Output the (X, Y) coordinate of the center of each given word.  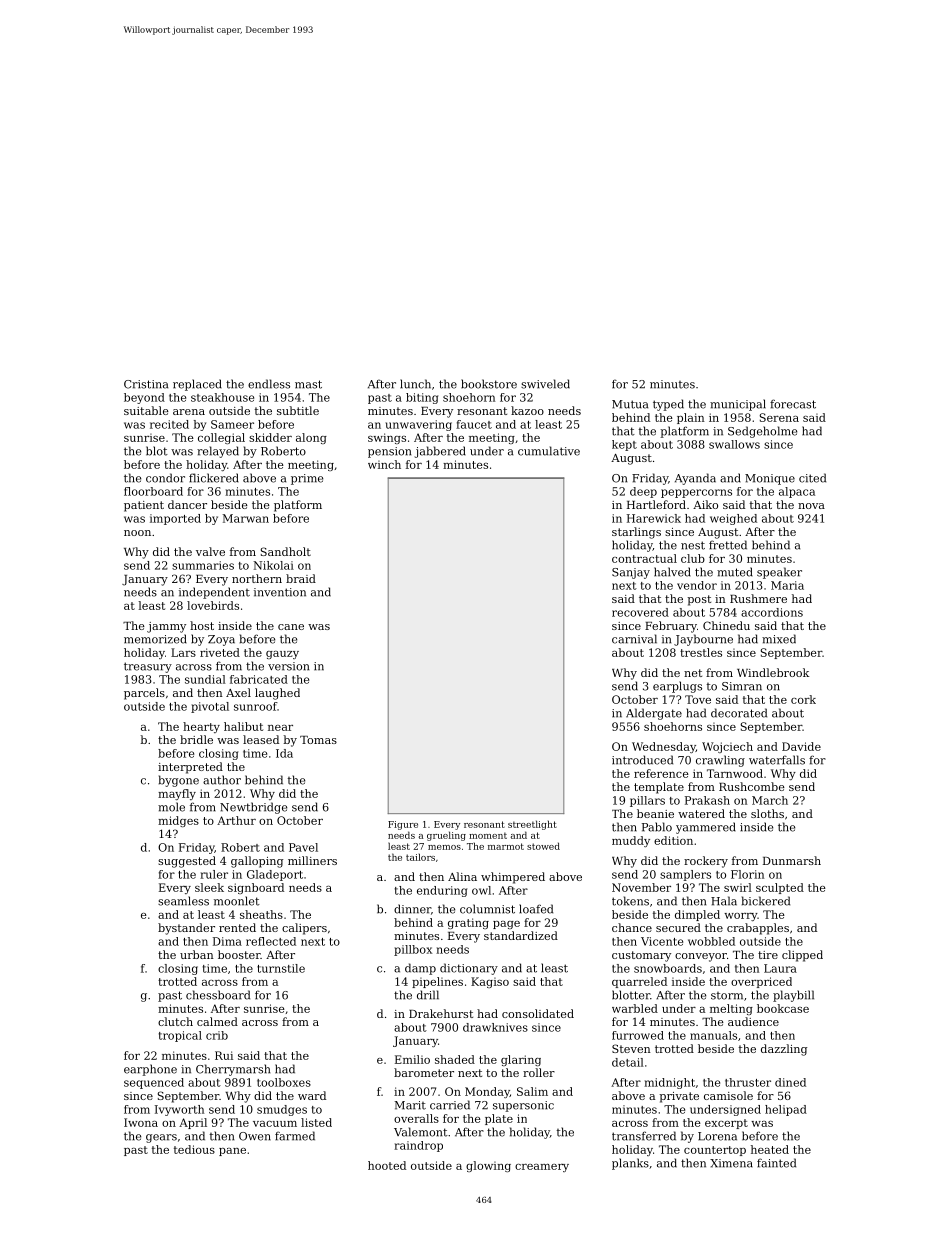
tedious (194, 1149)
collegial (221, 438)
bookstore (489, 384)
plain (691, 418)
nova (811, 506)
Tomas (318, 740)
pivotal (210, 707)
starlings (636, 533)
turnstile (281, 968)
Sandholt (286, 551)
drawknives (495, 1027)
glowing (488, 1166)
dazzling (784, 1050)
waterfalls (777, 760)
